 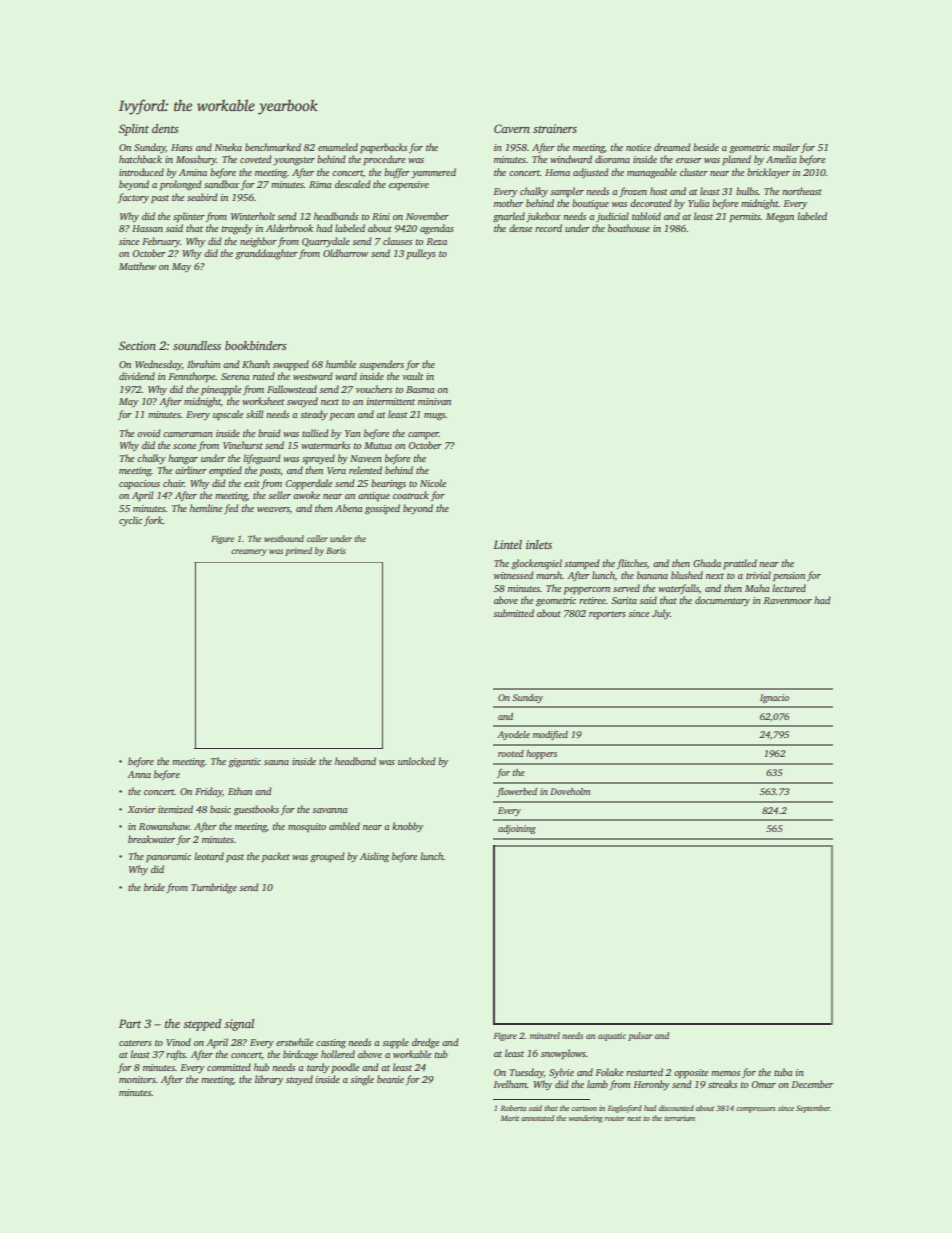 What do you see at coordinates (244, 763) in the screenshot?
I see `gigantic` at bounding box center [244, 763].
